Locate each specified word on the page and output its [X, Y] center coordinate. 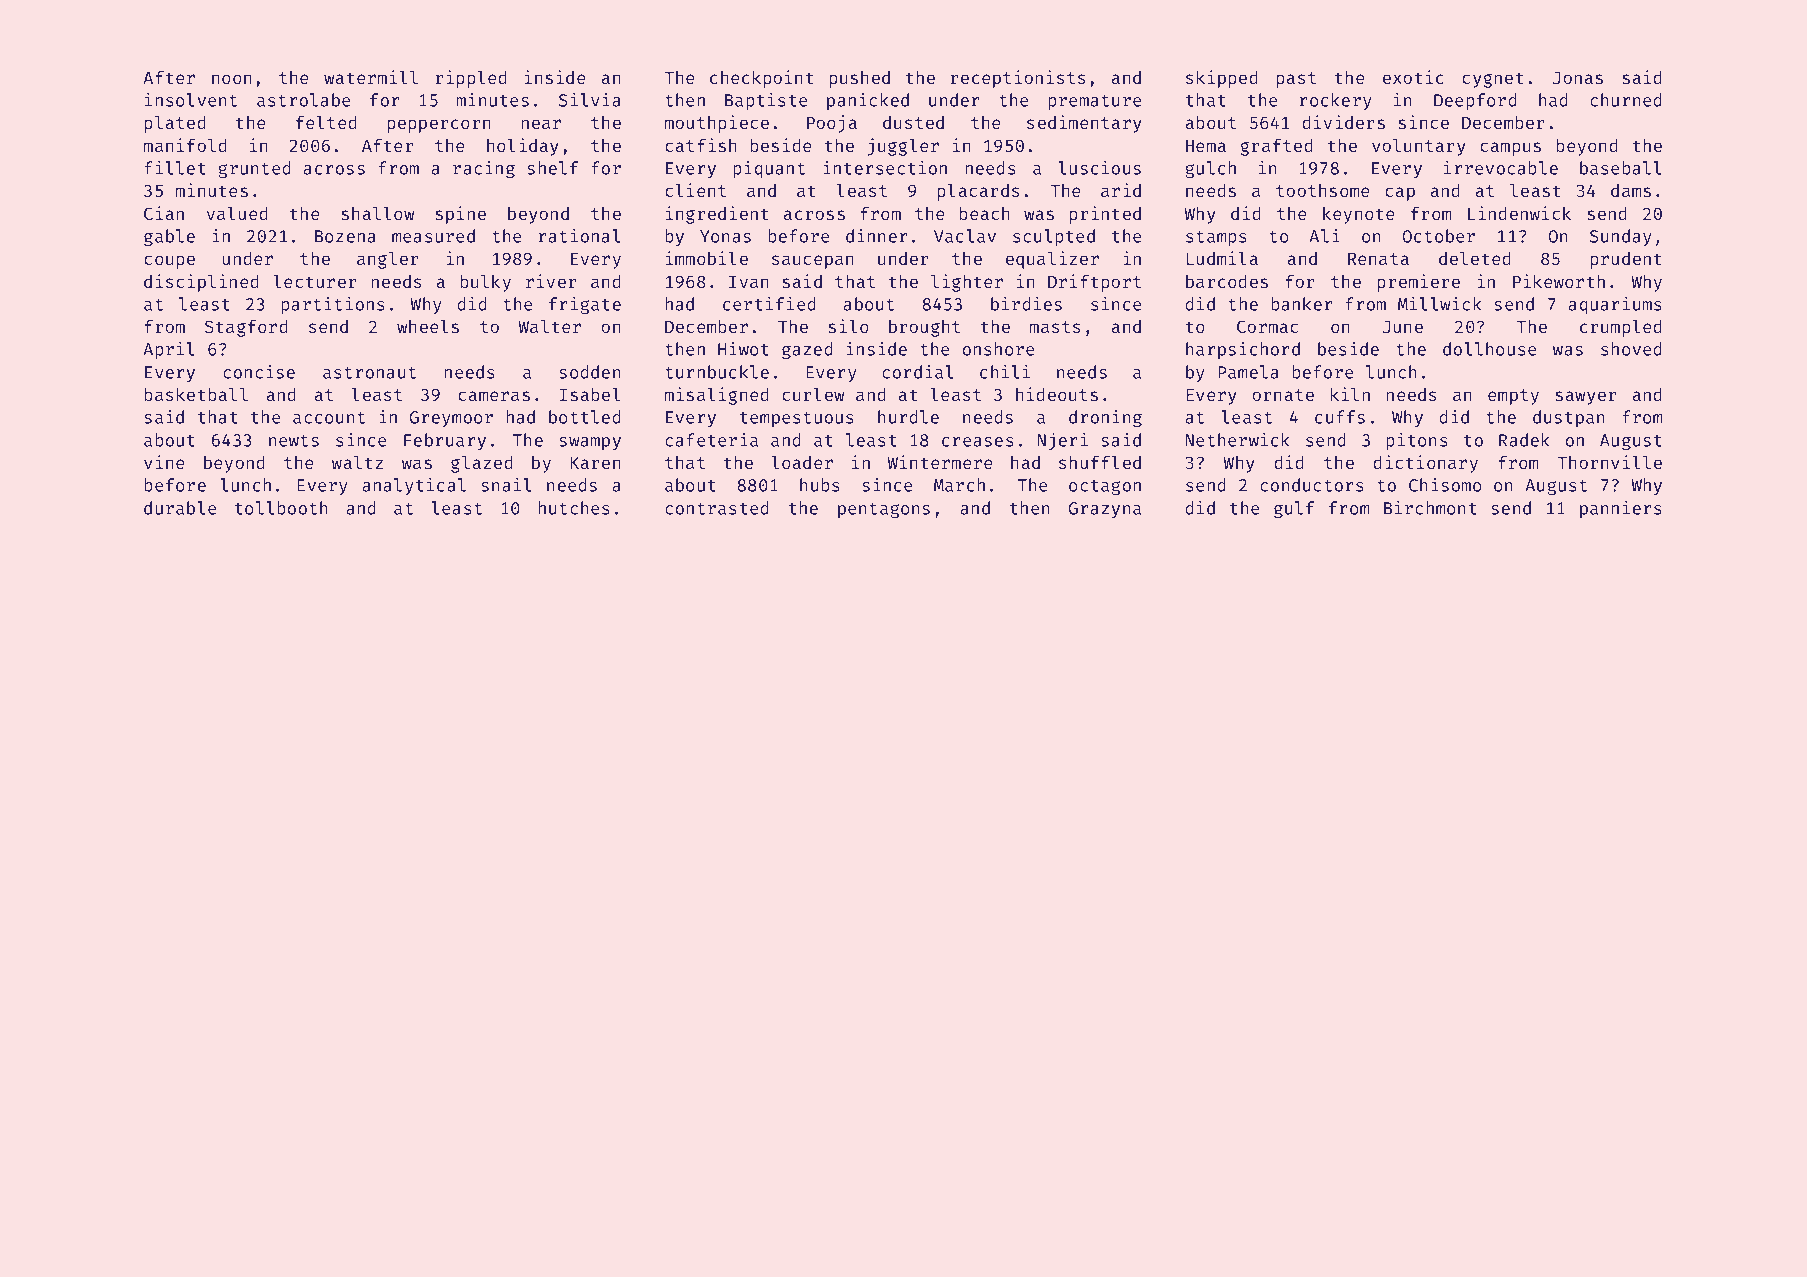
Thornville [1609, 462]
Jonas [1578, 78]
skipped [1222, 79]
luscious [1099, 168]
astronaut [369, 373]
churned [1626, 100]
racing [484, 169]
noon [232, 79]
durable [180, 508]
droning [1105, 418]
